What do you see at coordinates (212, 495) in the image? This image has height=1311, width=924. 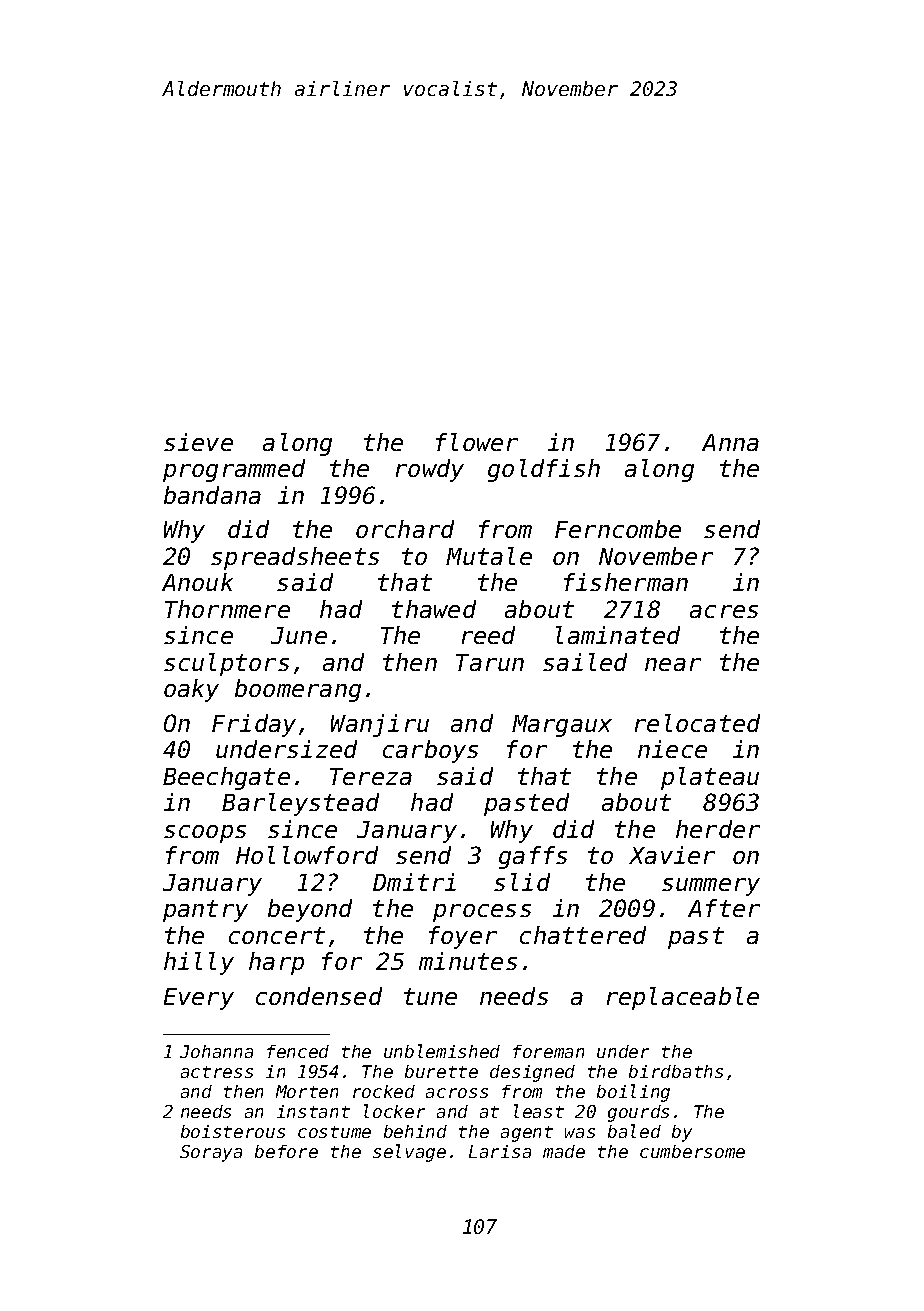 I see `bandana` at bounding box center [212, 495].
